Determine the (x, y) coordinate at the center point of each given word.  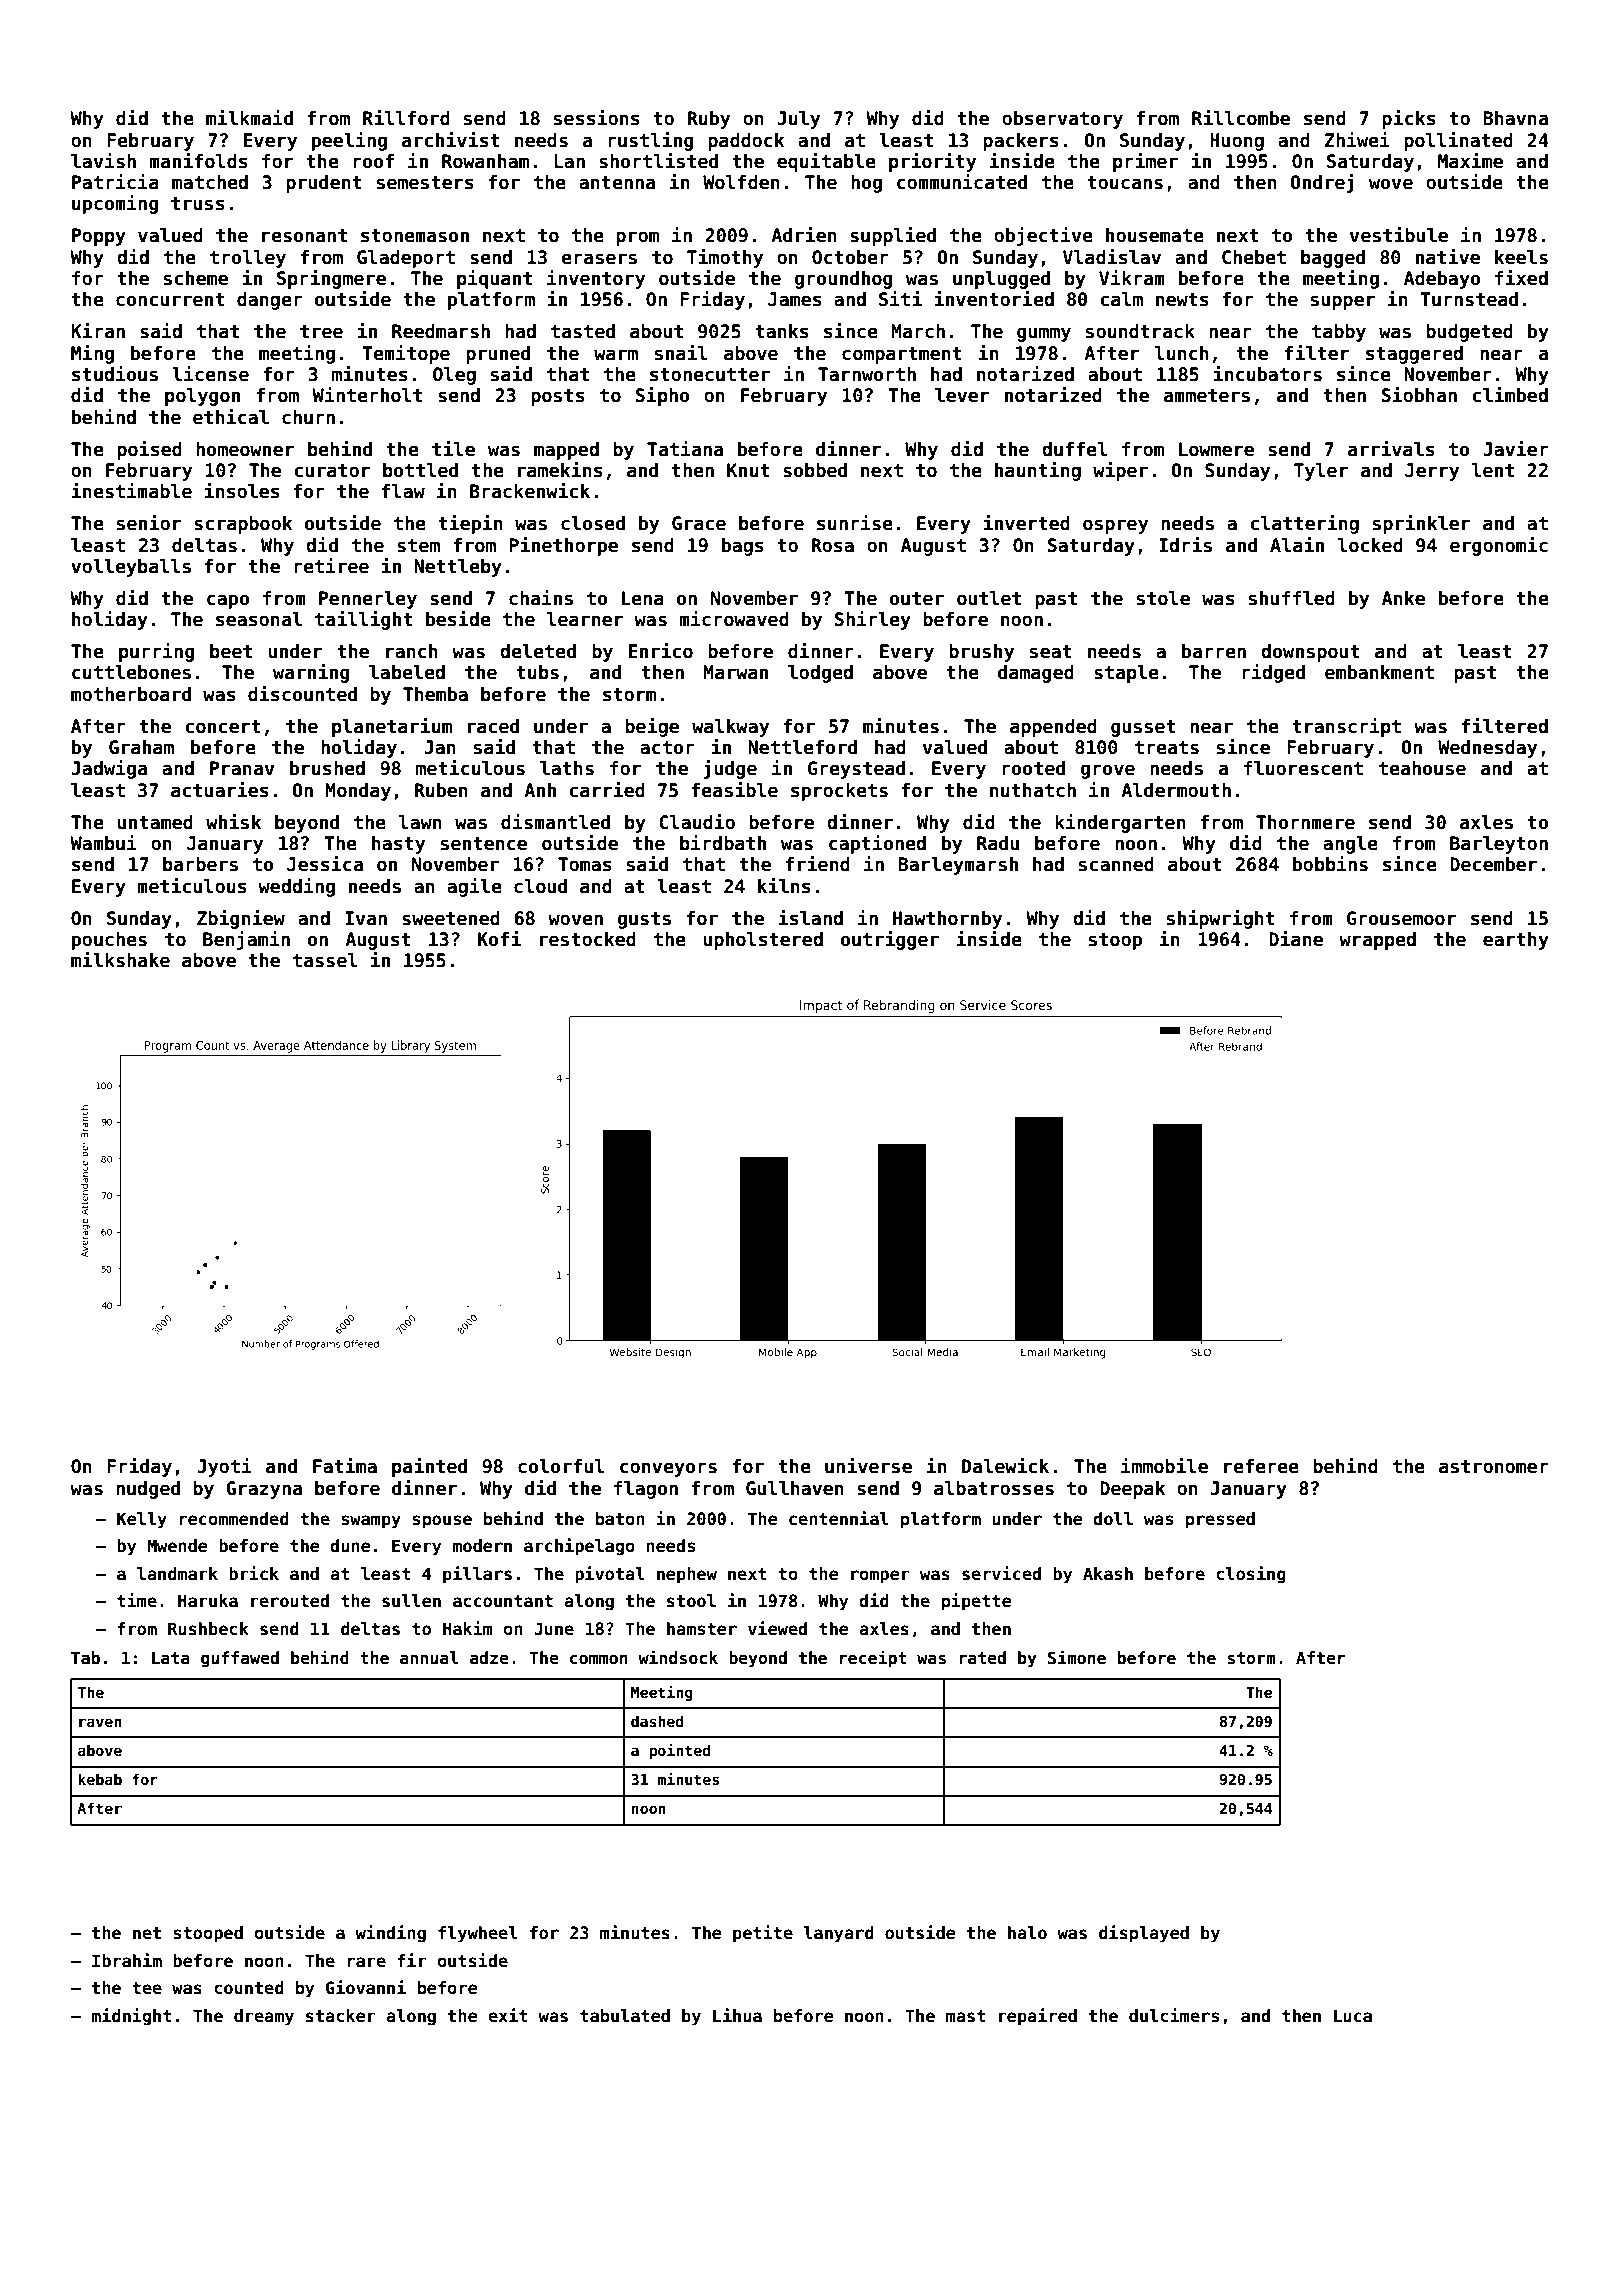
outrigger (890, 940)
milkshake (120, 960)
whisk (233, 822)
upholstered (763, 941)
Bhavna (1515, 118)
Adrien (804, 235)
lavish (103, 161)
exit (508, 2015)
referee (1261, 1466)
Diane (1296, 939)
